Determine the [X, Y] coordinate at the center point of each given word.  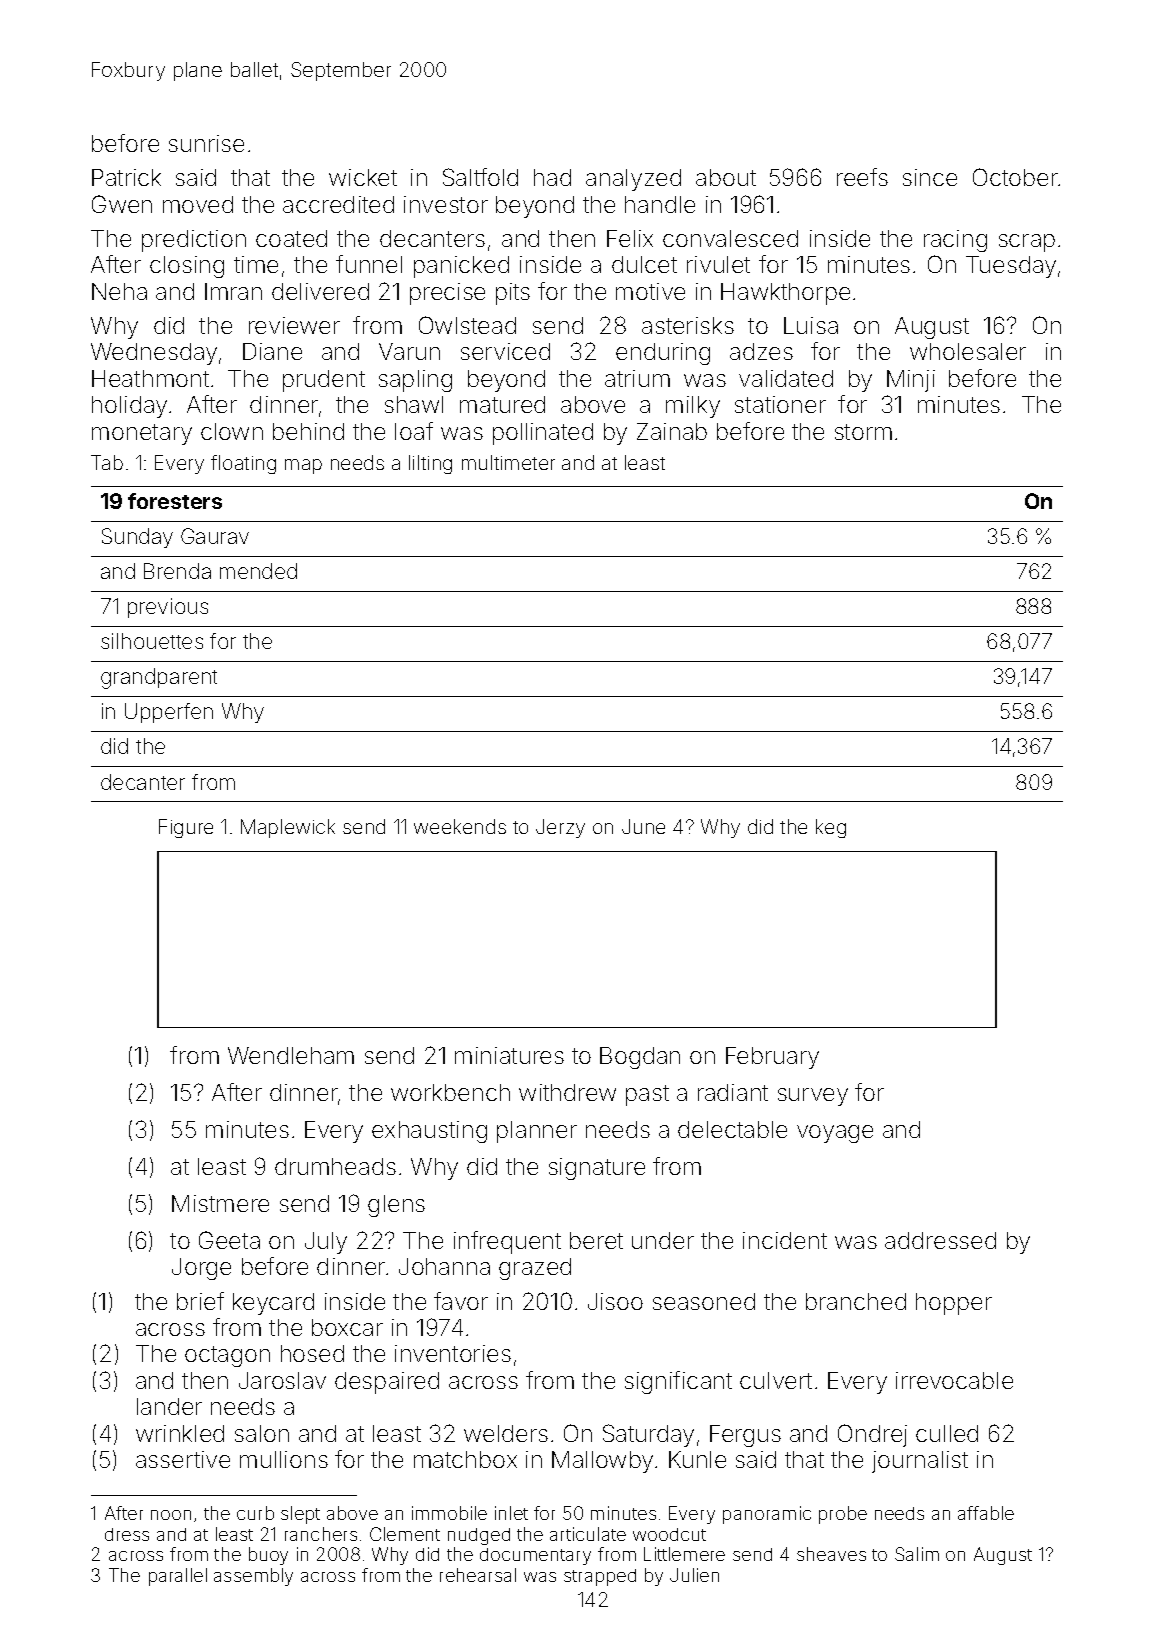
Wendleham [291, 1055]
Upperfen [169, 713]
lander [169, 1406]
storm [863, 432]
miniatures [509, 1055]
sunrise [206, 143]
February [772, 1058]
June [643, 826]
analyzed [633, 180]
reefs [862, 177]
